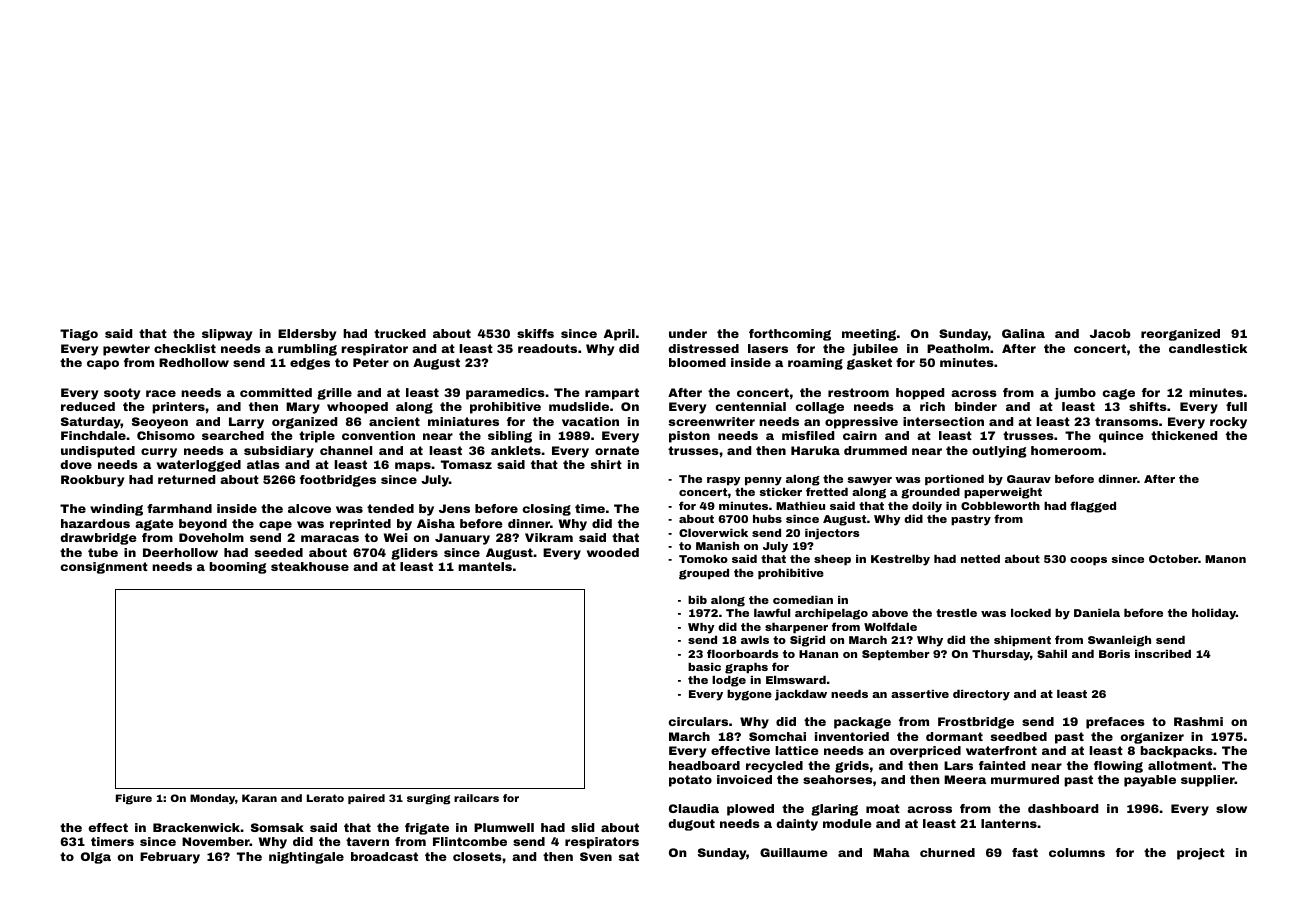 The height and width of the document is (924, 1308). What do you see at coordinates (476, 798) in the document?
I see `railcars` at bounding box center [476, 798].
